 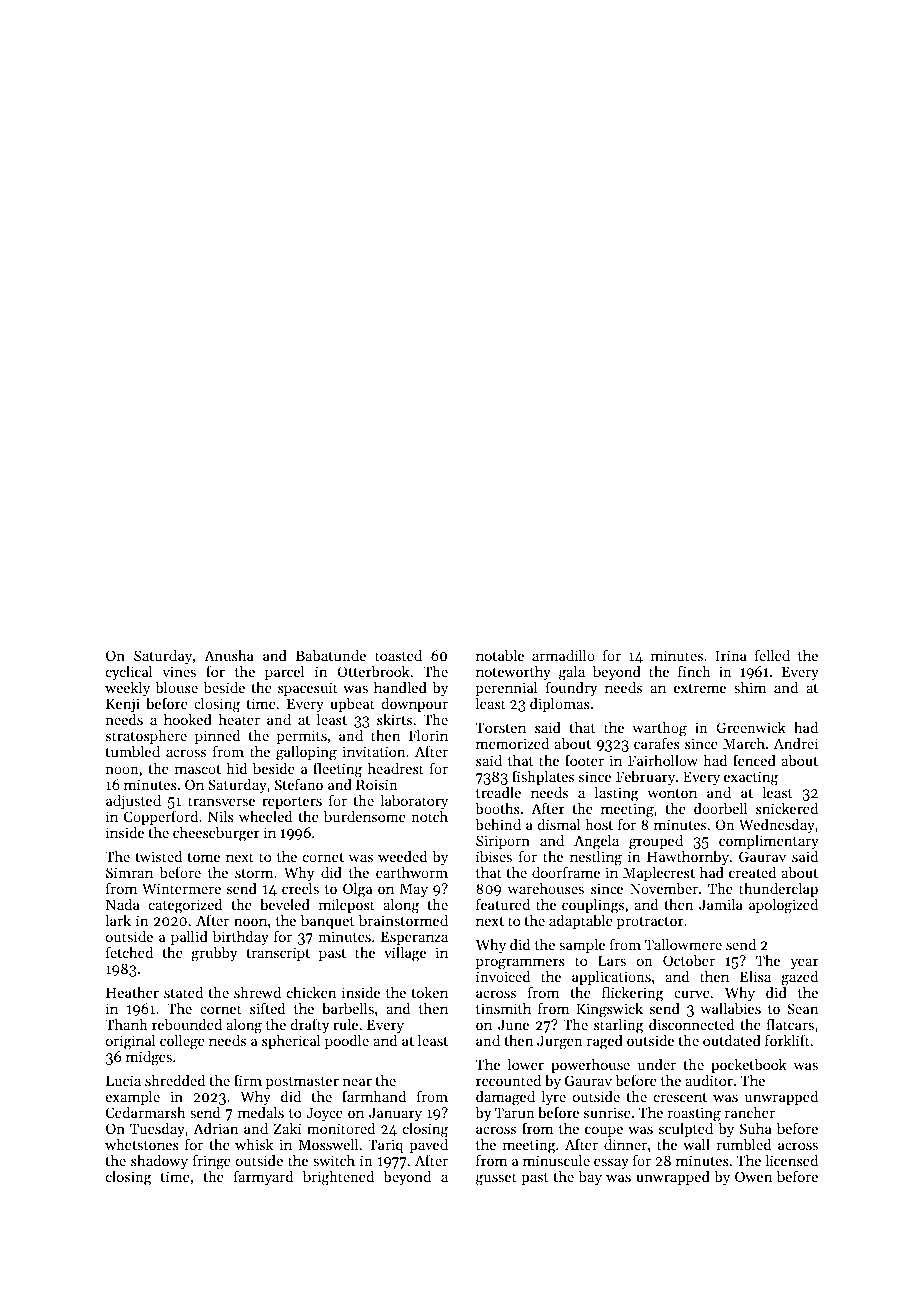 What do you see at coordinates (218, 737) in the screenshot?
I see `pinned` at bounding box center [218, 737].
